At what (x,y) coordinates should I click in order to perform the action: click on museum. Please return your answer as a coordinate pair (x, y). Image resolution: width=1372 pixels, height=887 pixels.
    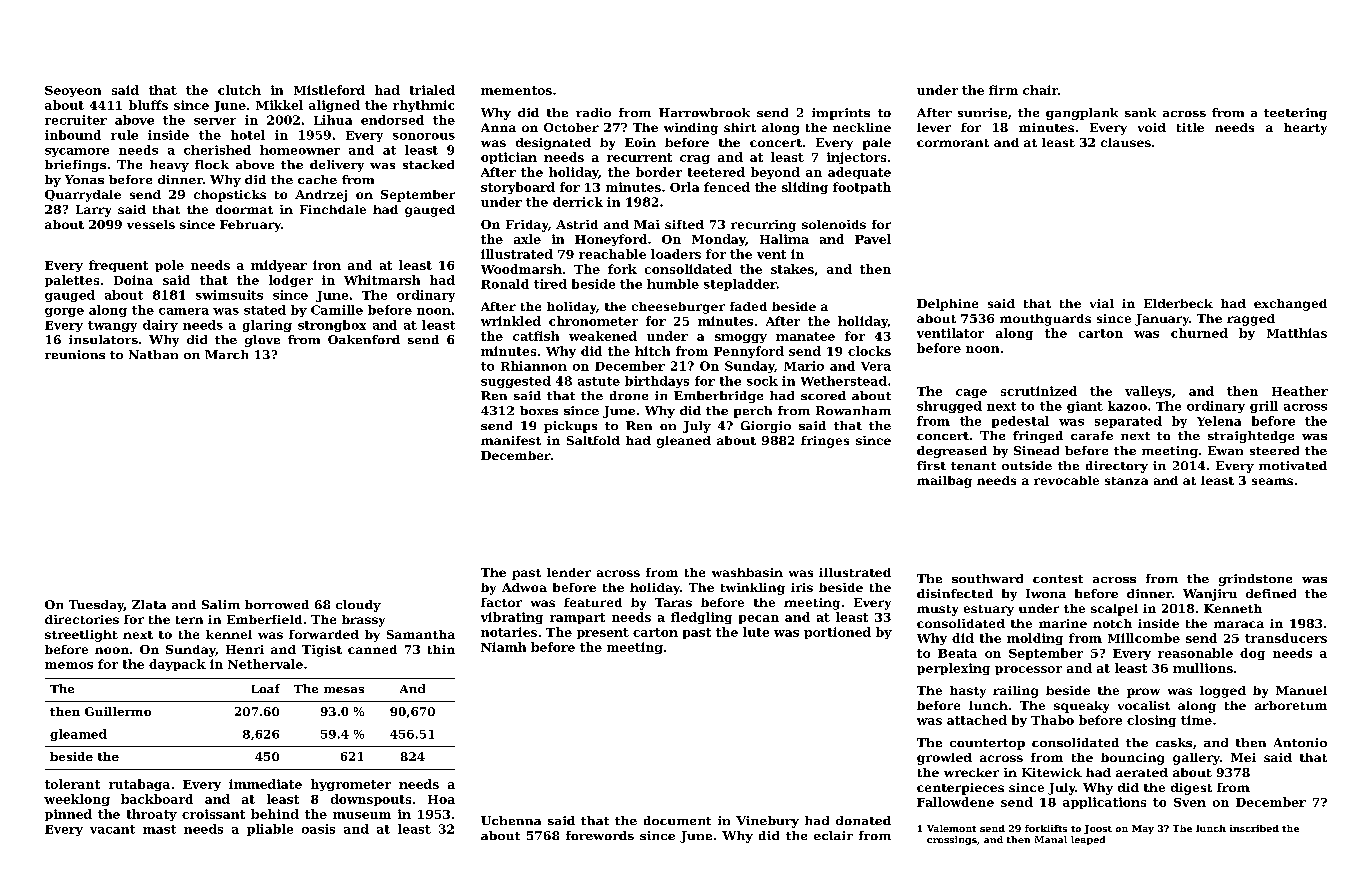
    Looking at the image, I should click on (362, 815).
